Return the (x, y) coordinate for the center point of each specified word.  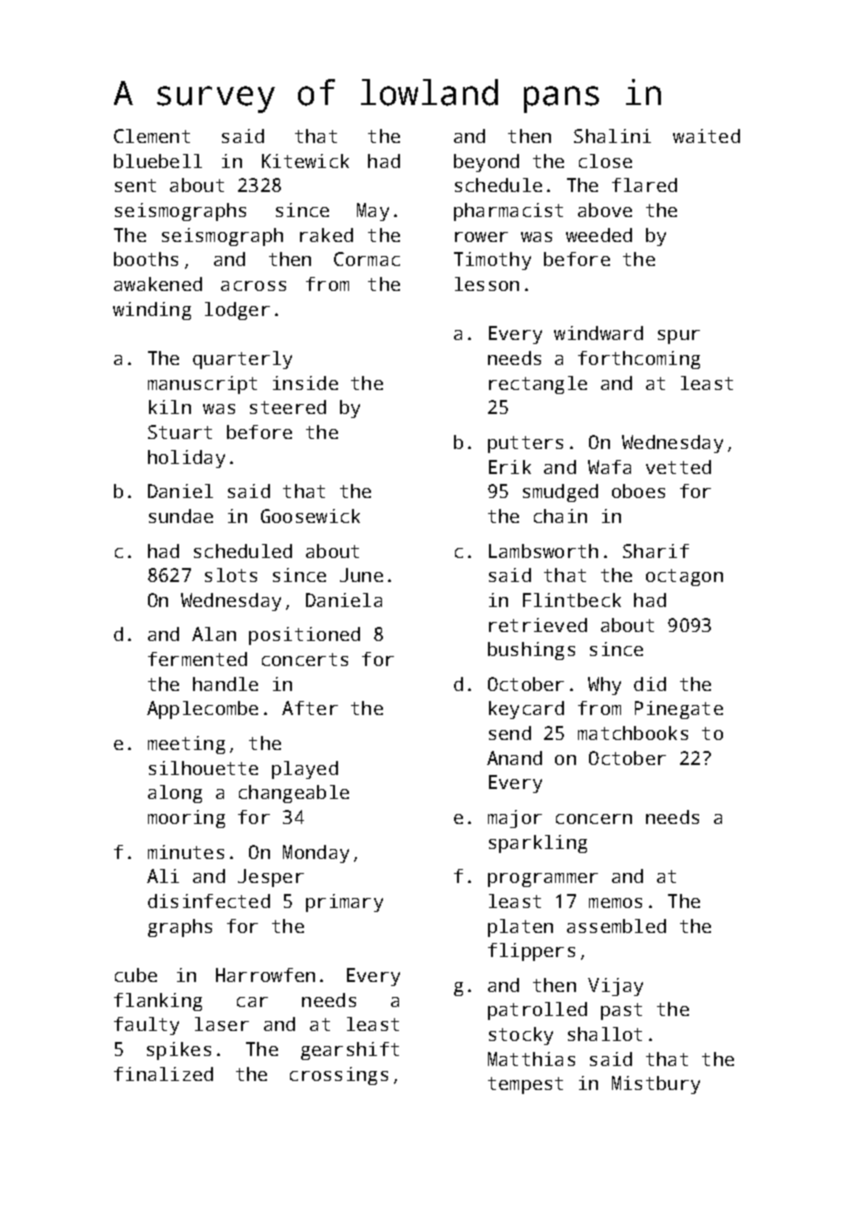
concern (594, 819)
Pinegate (679, 710)
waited (706, 136)
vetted (678, 467)
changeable (294, 794)
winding (152, 311)
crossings (339, 1076)
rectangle (538, 385)
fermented (197, 659)
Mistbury (656, 1085)
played (305, 770)
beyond (486, 163)
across (253, 286)
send (510, 733)
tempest (525, 1085)
